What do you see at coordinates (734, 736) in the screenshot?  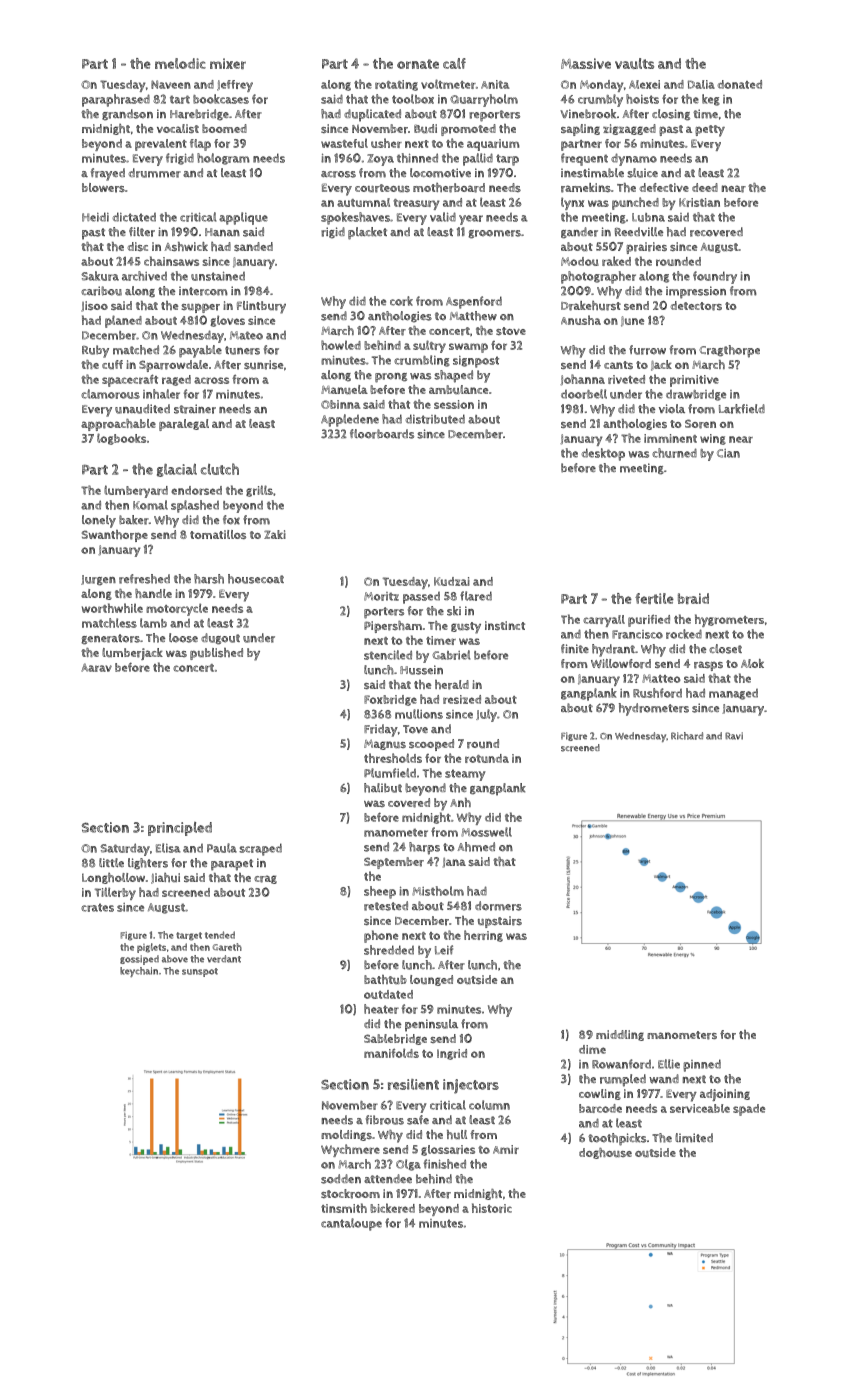 I see `Ravi` at bounding box center [734, 736].
